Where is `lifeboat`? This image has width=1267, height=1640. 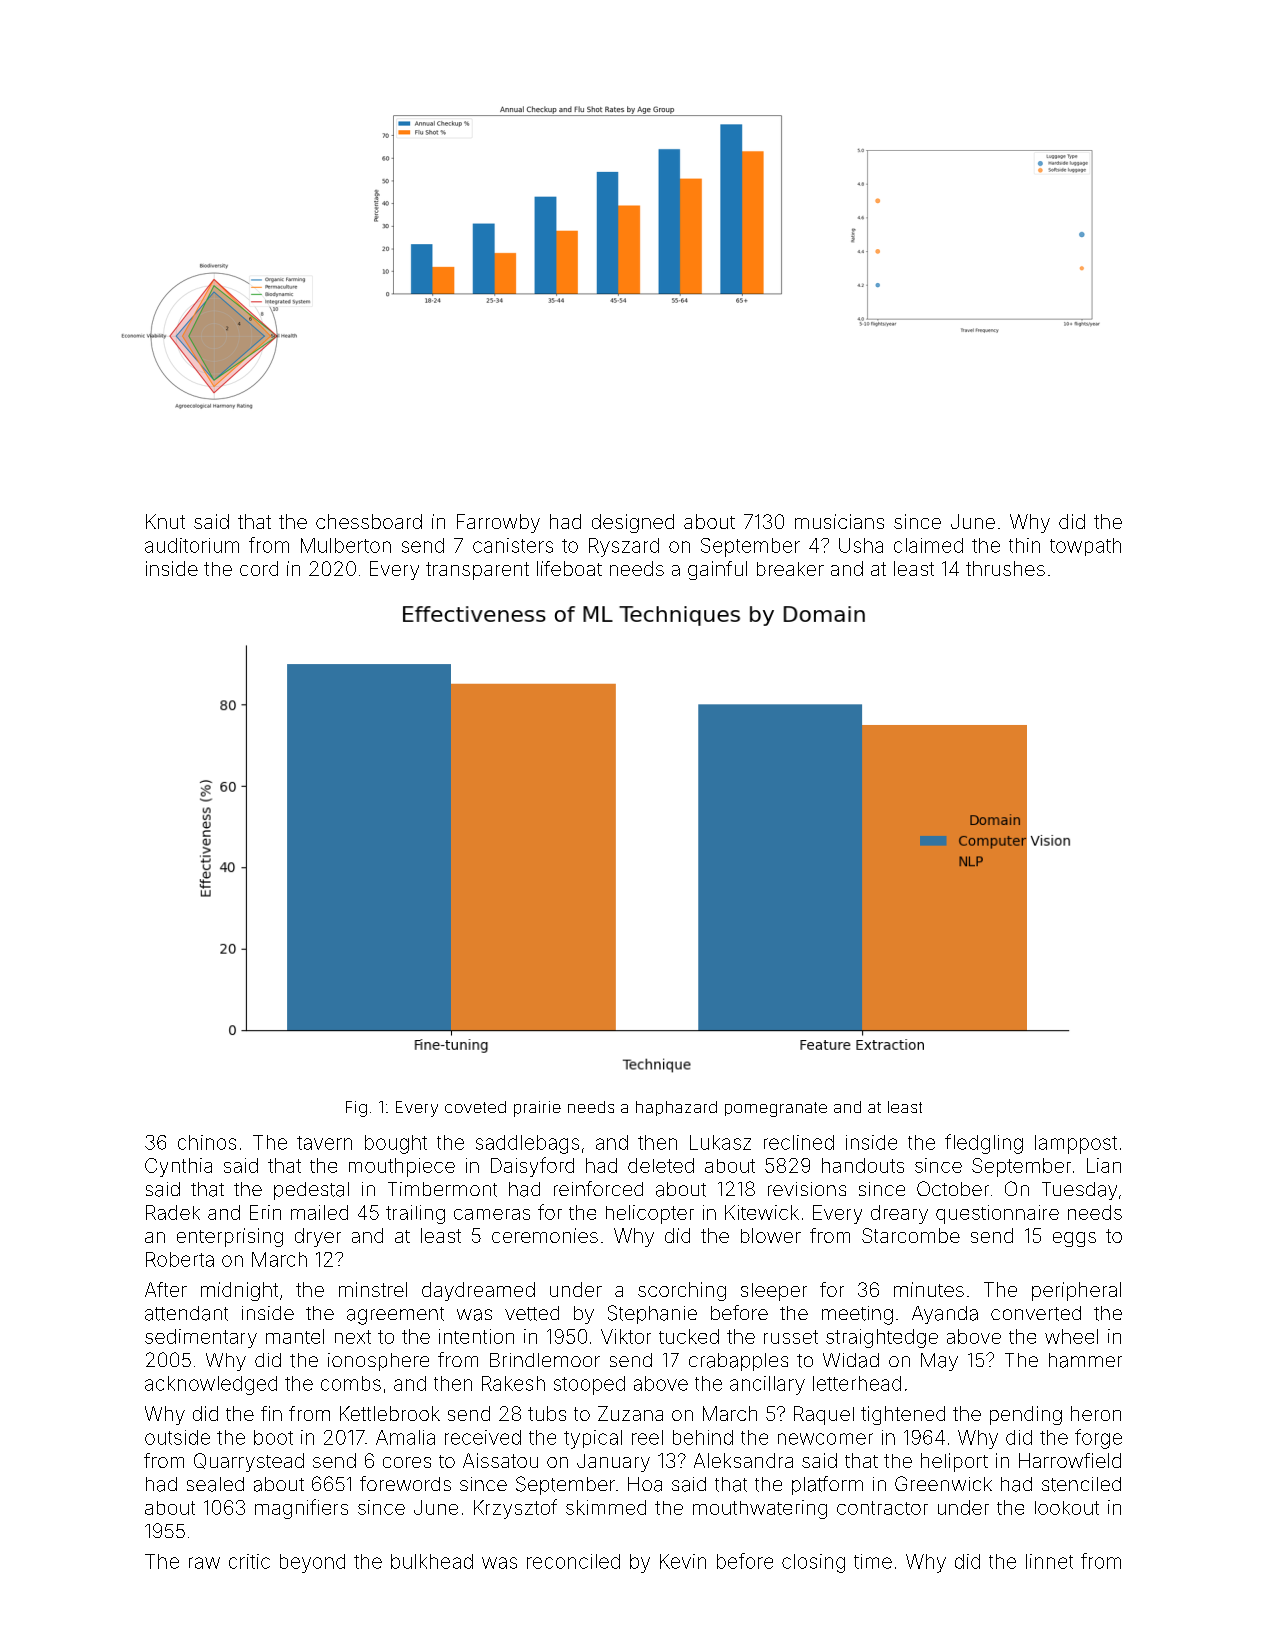 lifeboat is located at coordinates (569, 568).
